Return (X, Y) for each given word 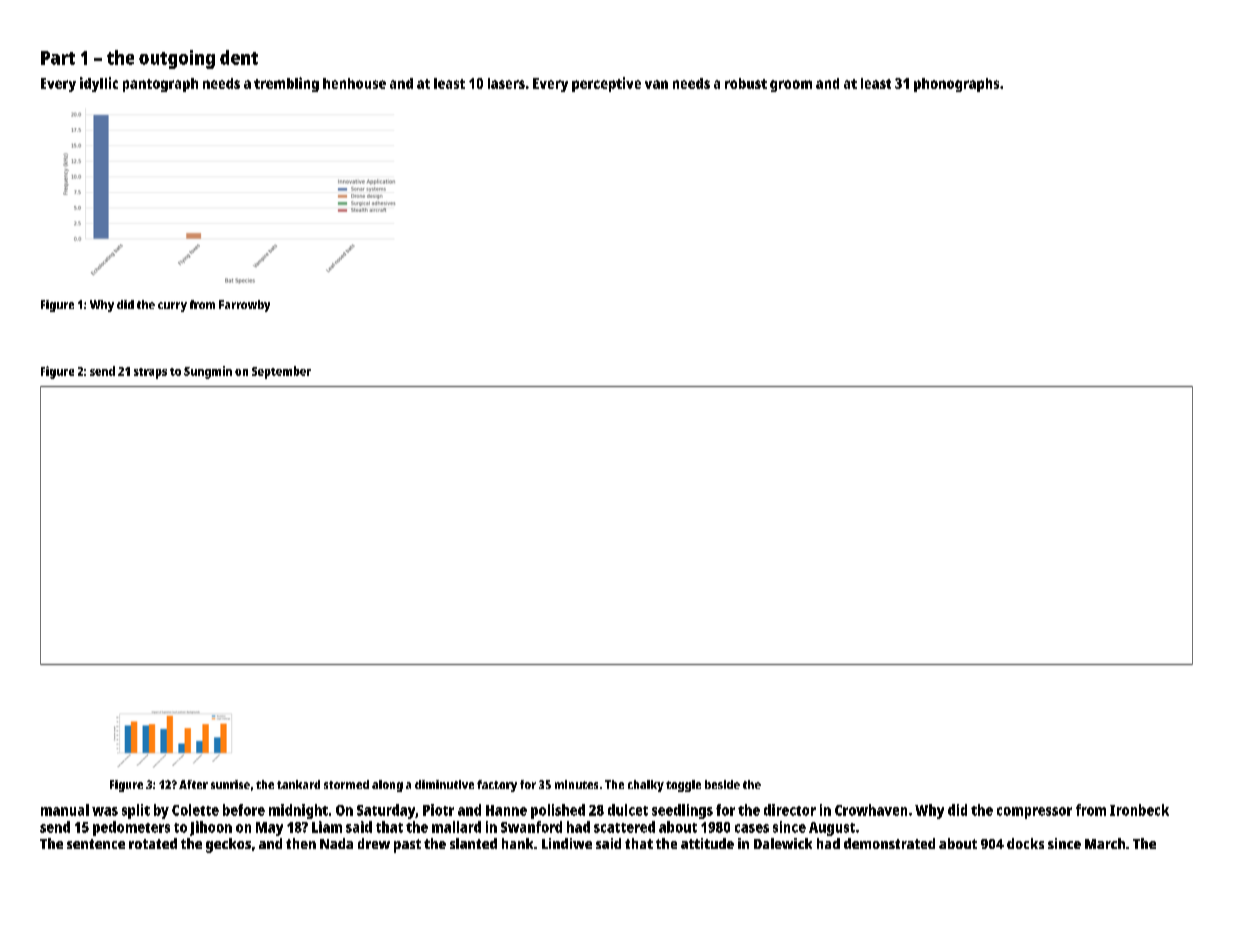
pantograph (160, 85)
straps (150, 373)
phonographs (956, 85)
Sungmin (208, 372)
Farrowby (244, 306)
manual (65, 810)
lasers (506, 83)
